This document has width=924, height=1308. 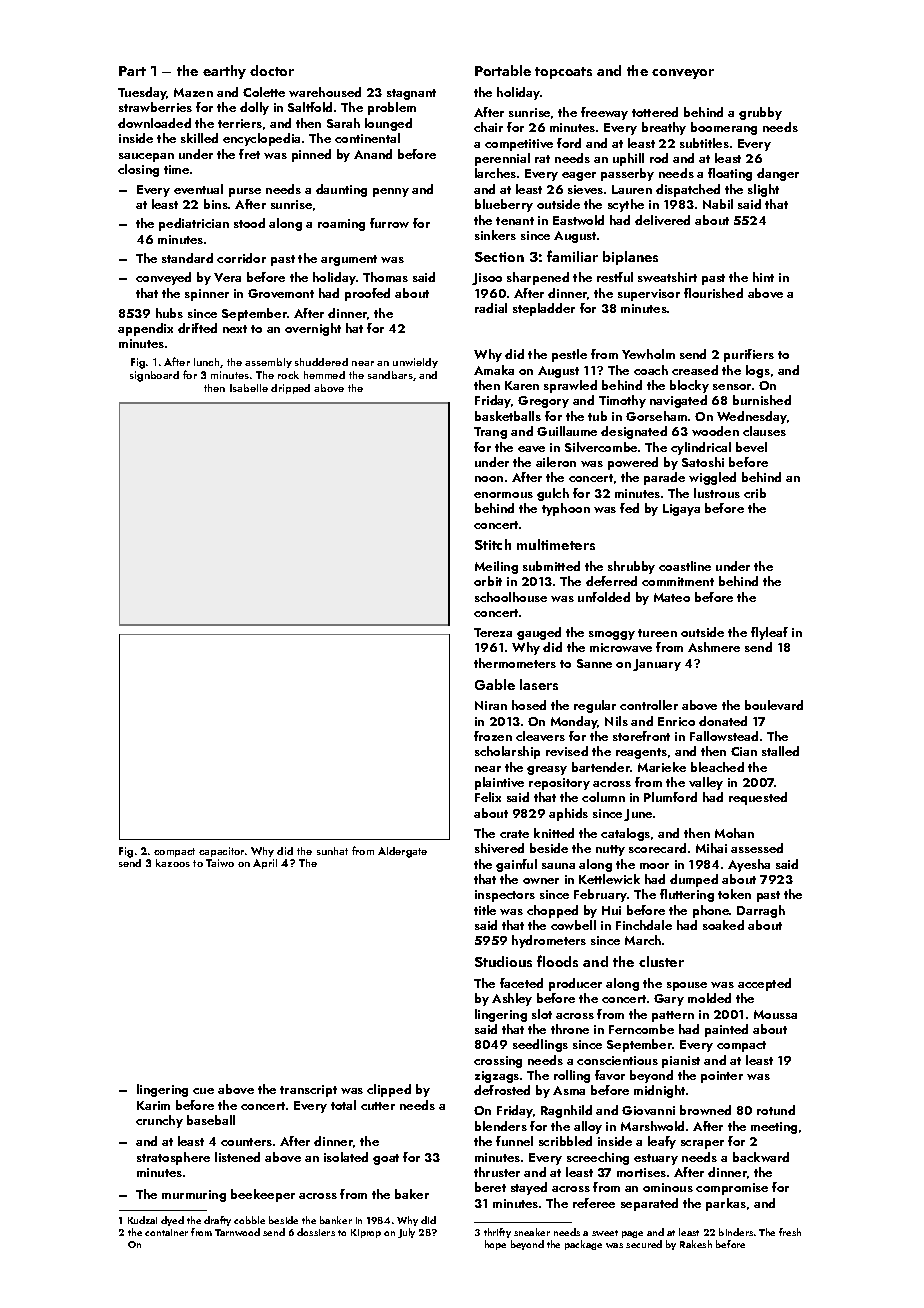 I want to click on Nabil, so click(x=718, y=204).
